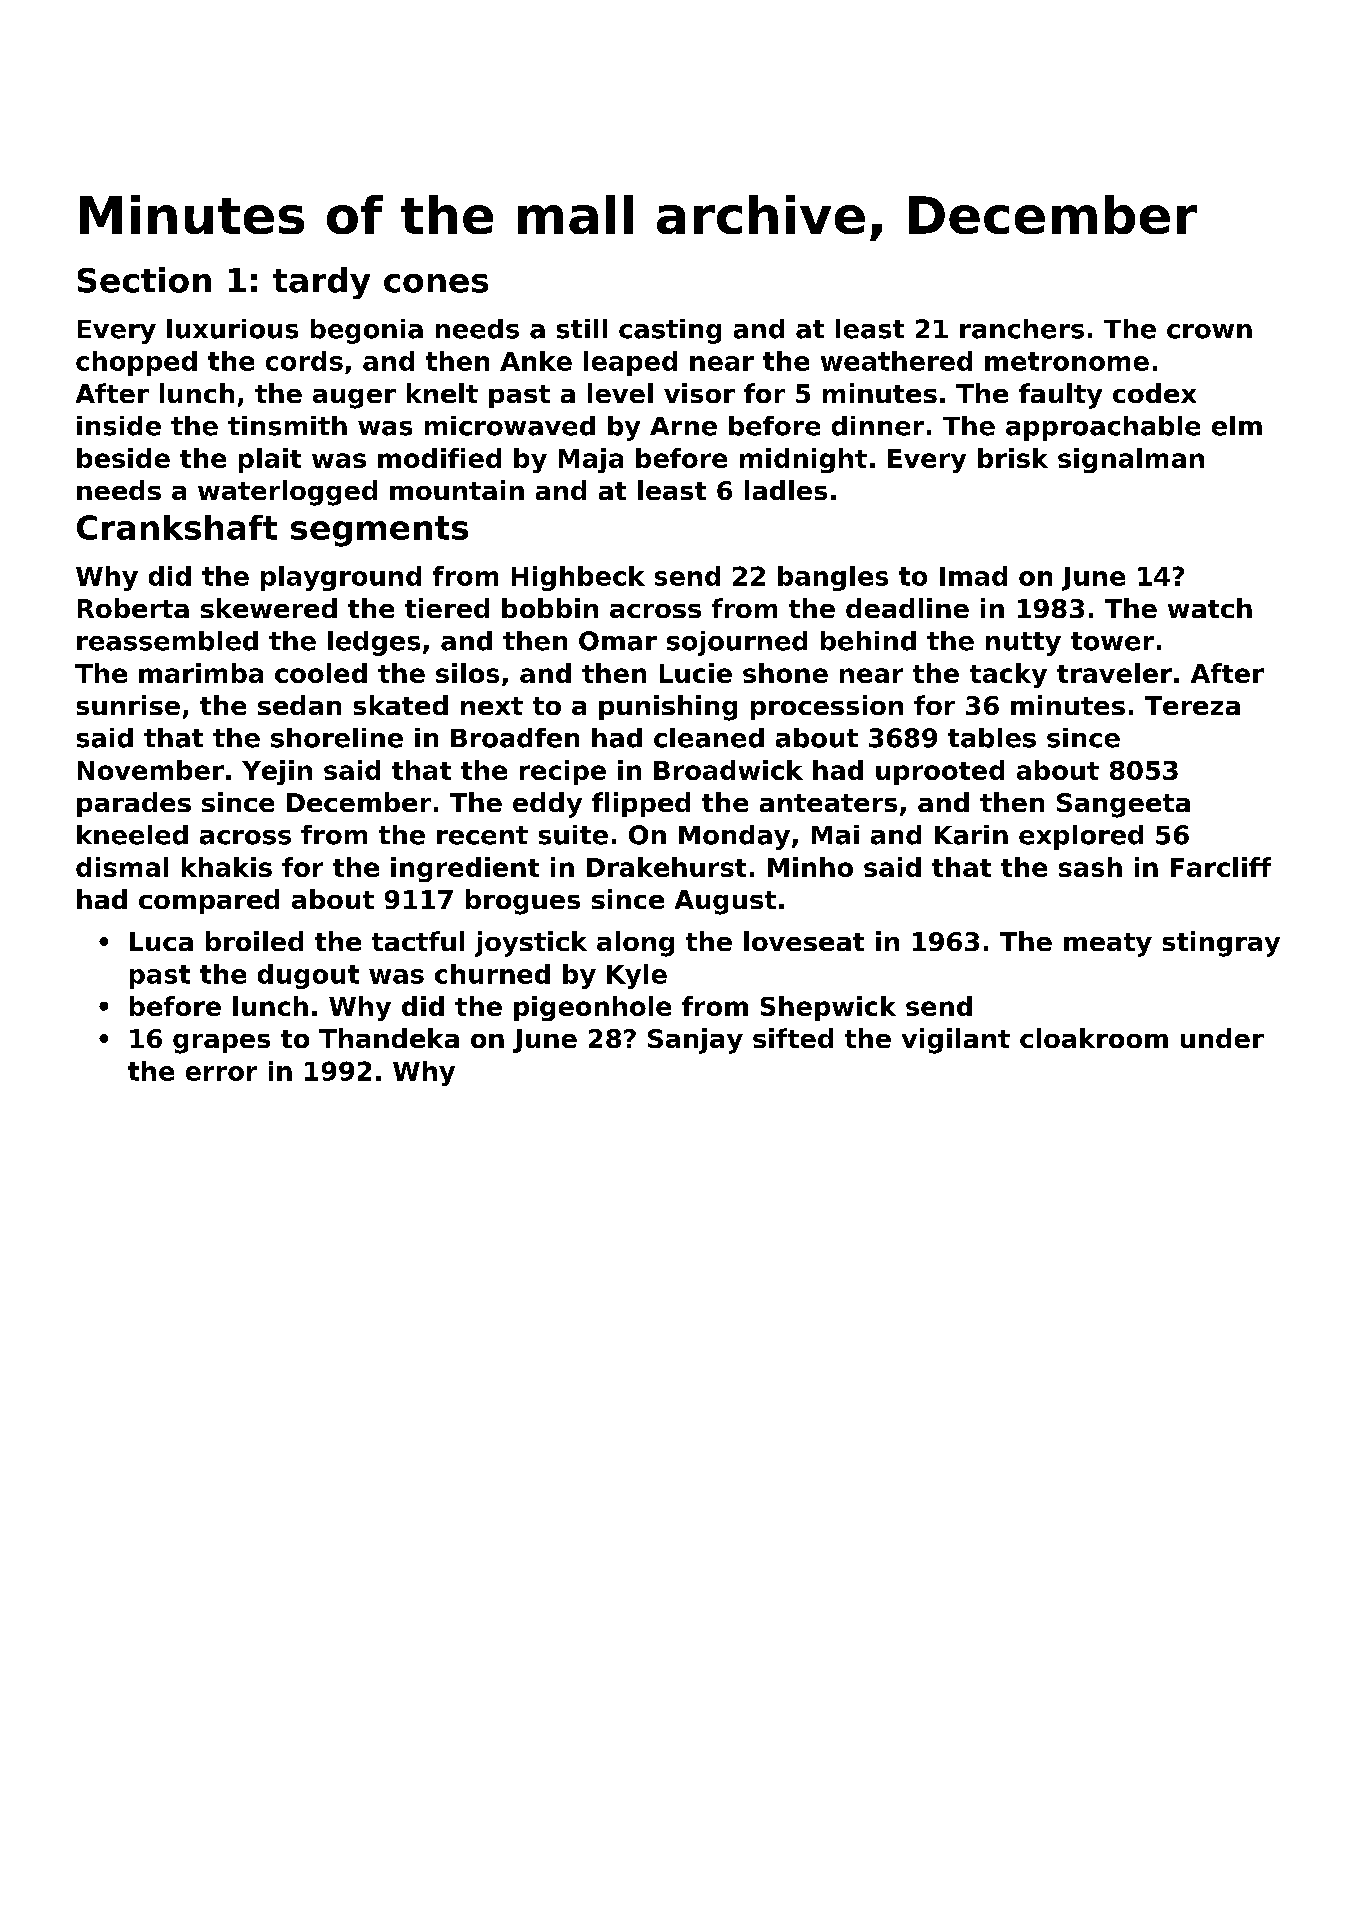  Describe the element at coordinates (670, 331) in the document. I see `casting` at that location.
